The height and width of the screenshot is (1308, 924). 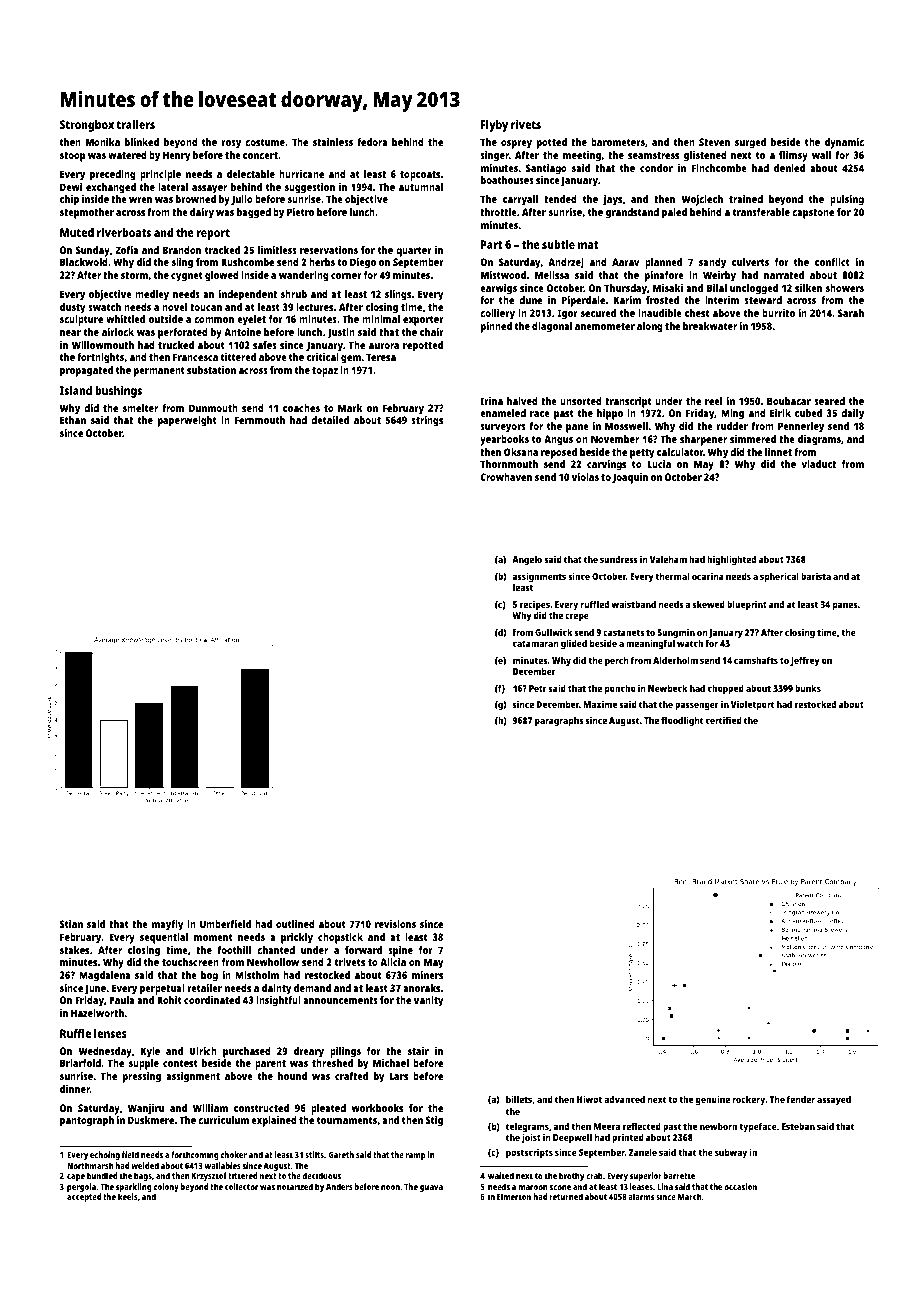 What do you see at coordinates (731, 1153) in the screenshot?
I see `subway` at bounding box center [731, 1153].
